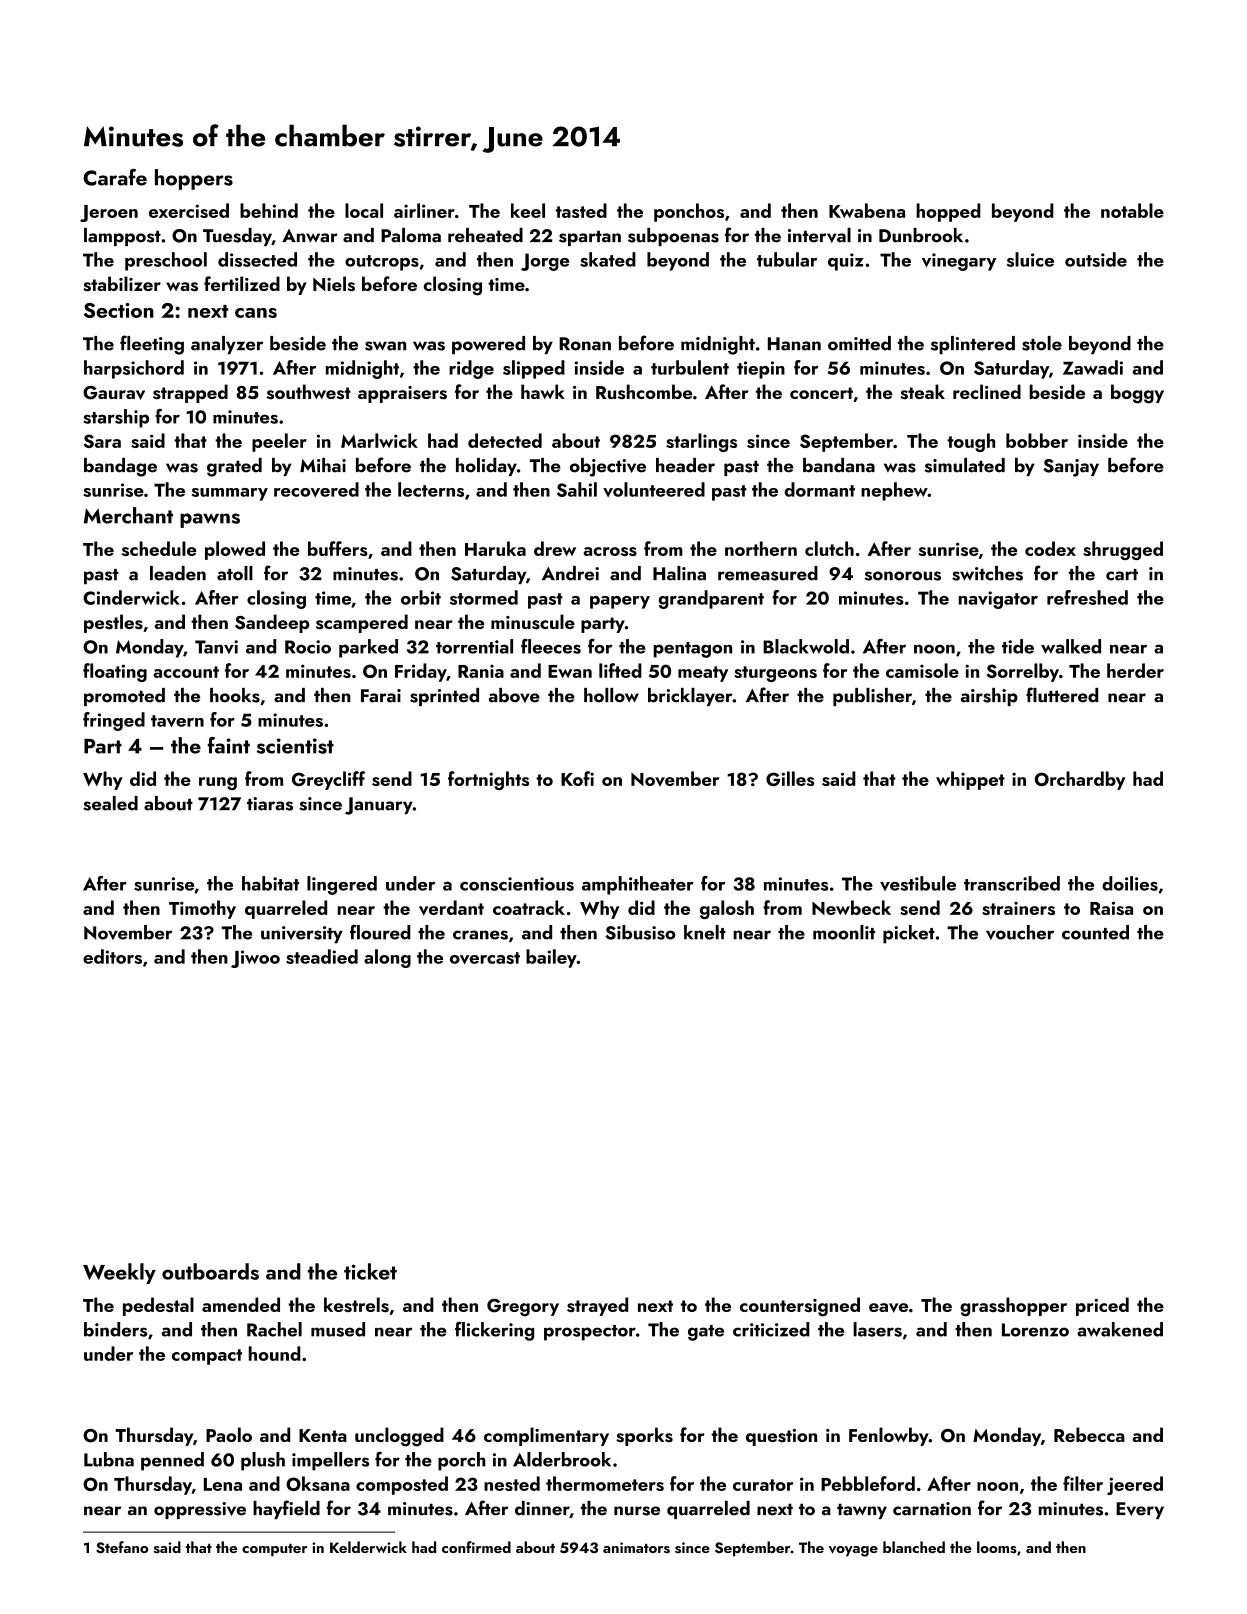 The image size is (1247, 1614). I want to click on Carafe, so click(115, 177).
